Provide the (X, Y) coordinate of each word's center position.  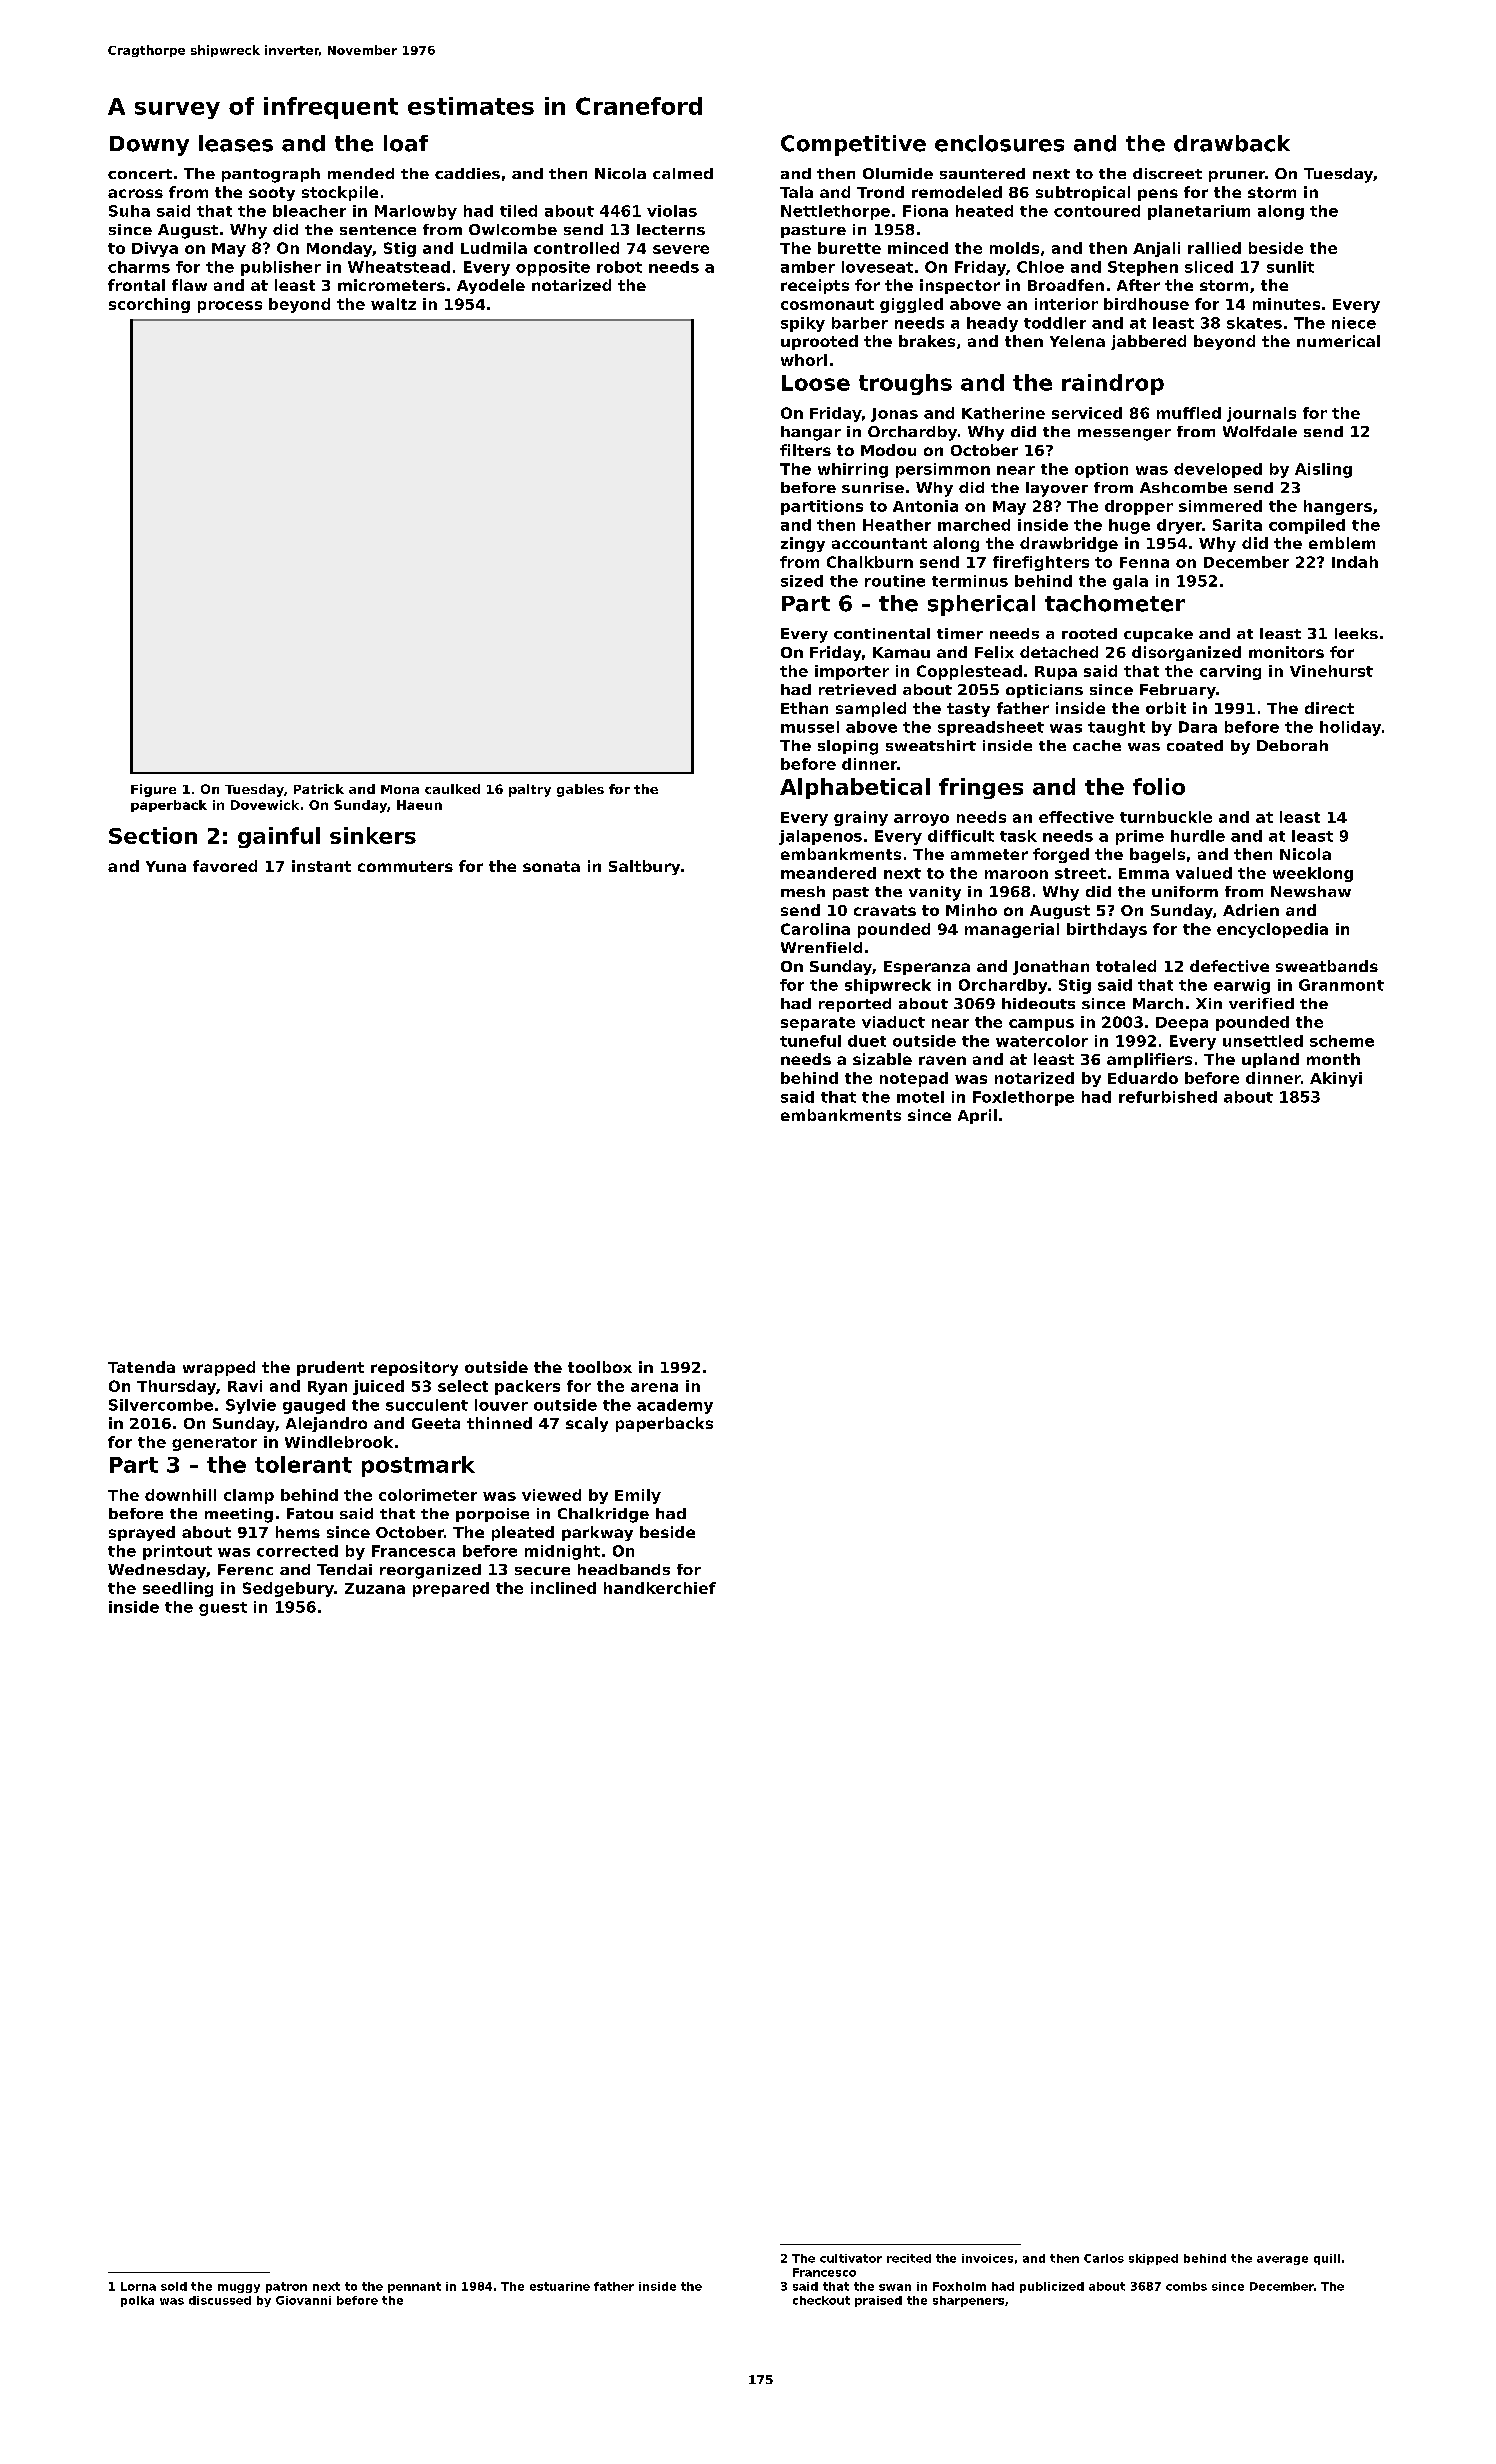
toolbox (600, 1367)
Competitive (853, 145)
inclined (563, 1588)
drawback (1232, 143)
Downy (149, 146)
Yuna (166, 866)
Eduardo (1143, 1078)
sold (174, 2286)
